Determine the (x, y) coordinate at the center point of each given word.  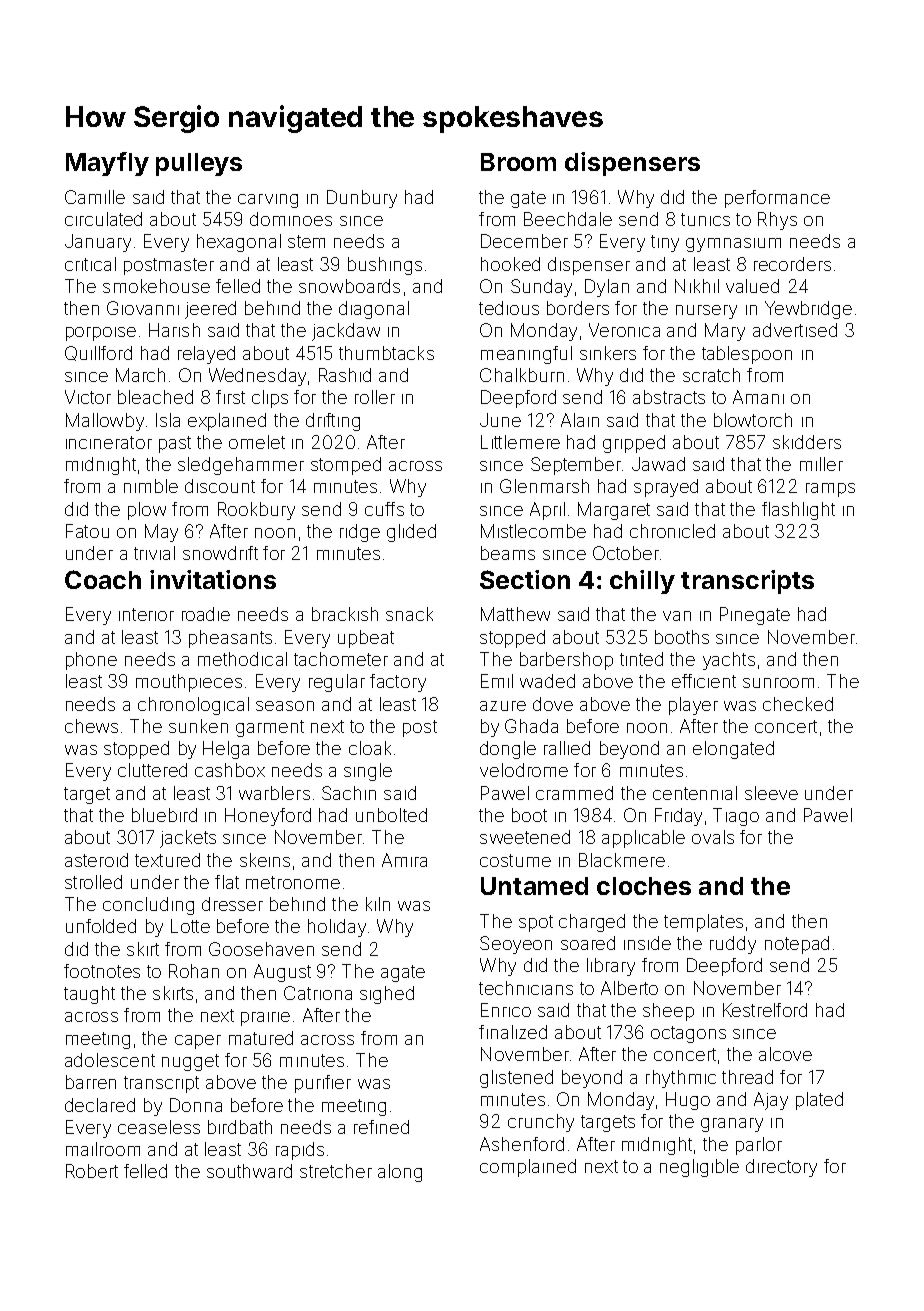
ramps (830, 490)
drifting (333, 422)
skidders (807, 442)
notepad (797, 945)
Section (525, 579)
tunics (705, 219)
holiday (337, 928)
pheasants (230, 639)
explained (227, 422)
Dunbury (362, 199)
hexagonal (239, 243)
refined (381, 1127)
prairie (265, 1019)
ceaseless (159, 1127)
